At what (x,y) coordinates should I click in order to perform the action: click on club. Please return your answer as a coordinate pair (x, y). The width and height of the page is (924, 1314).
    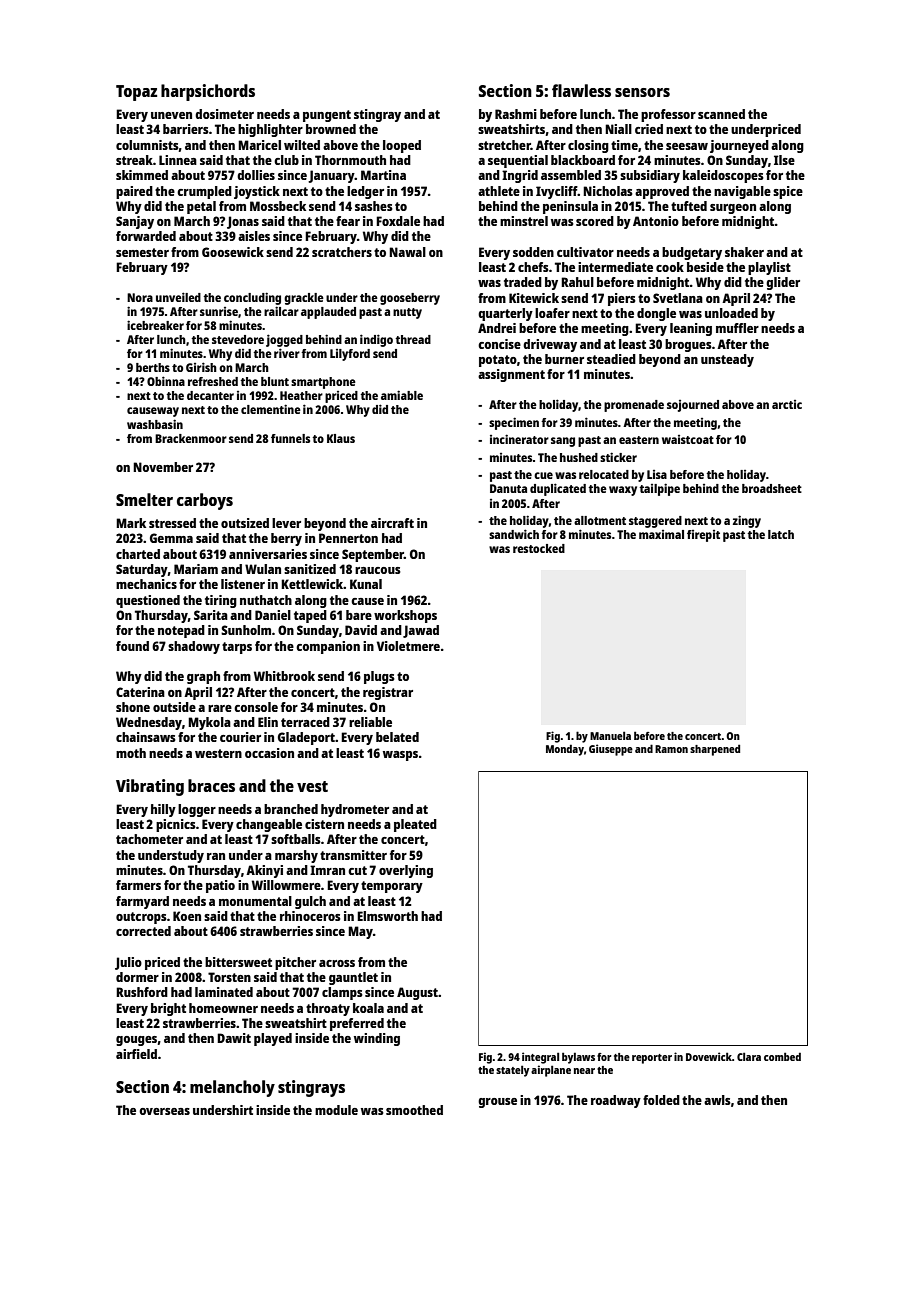
    Looking at the image, I should click on (286, 160).
